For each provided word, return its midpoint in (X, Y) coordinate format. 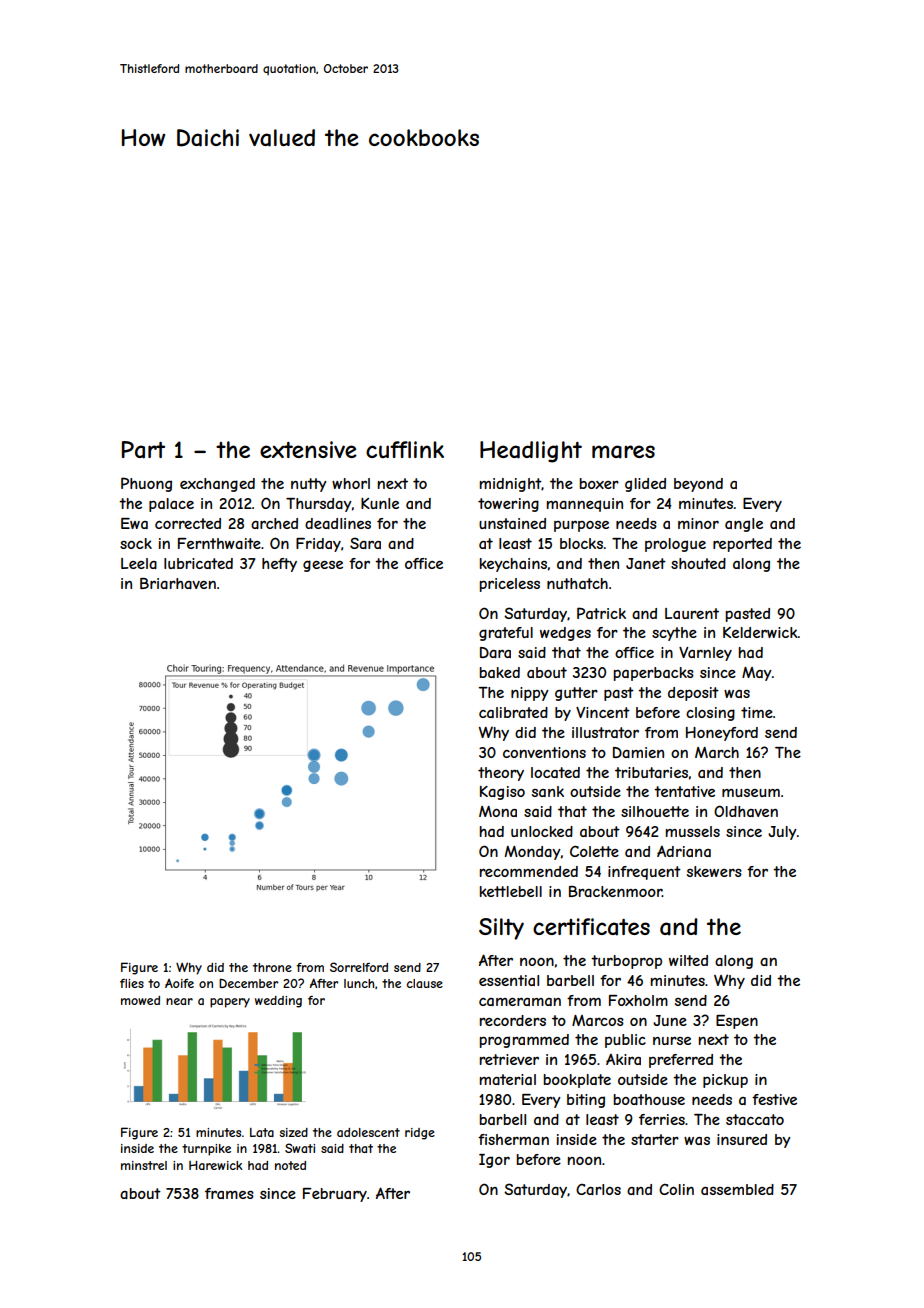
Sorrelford (359, 967)
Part (143, 450)
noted (290, 1165)
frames (229, 1193)
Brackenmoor (615, 891)
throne (272, 967)
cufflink (405, 449)
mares (623, 452)
